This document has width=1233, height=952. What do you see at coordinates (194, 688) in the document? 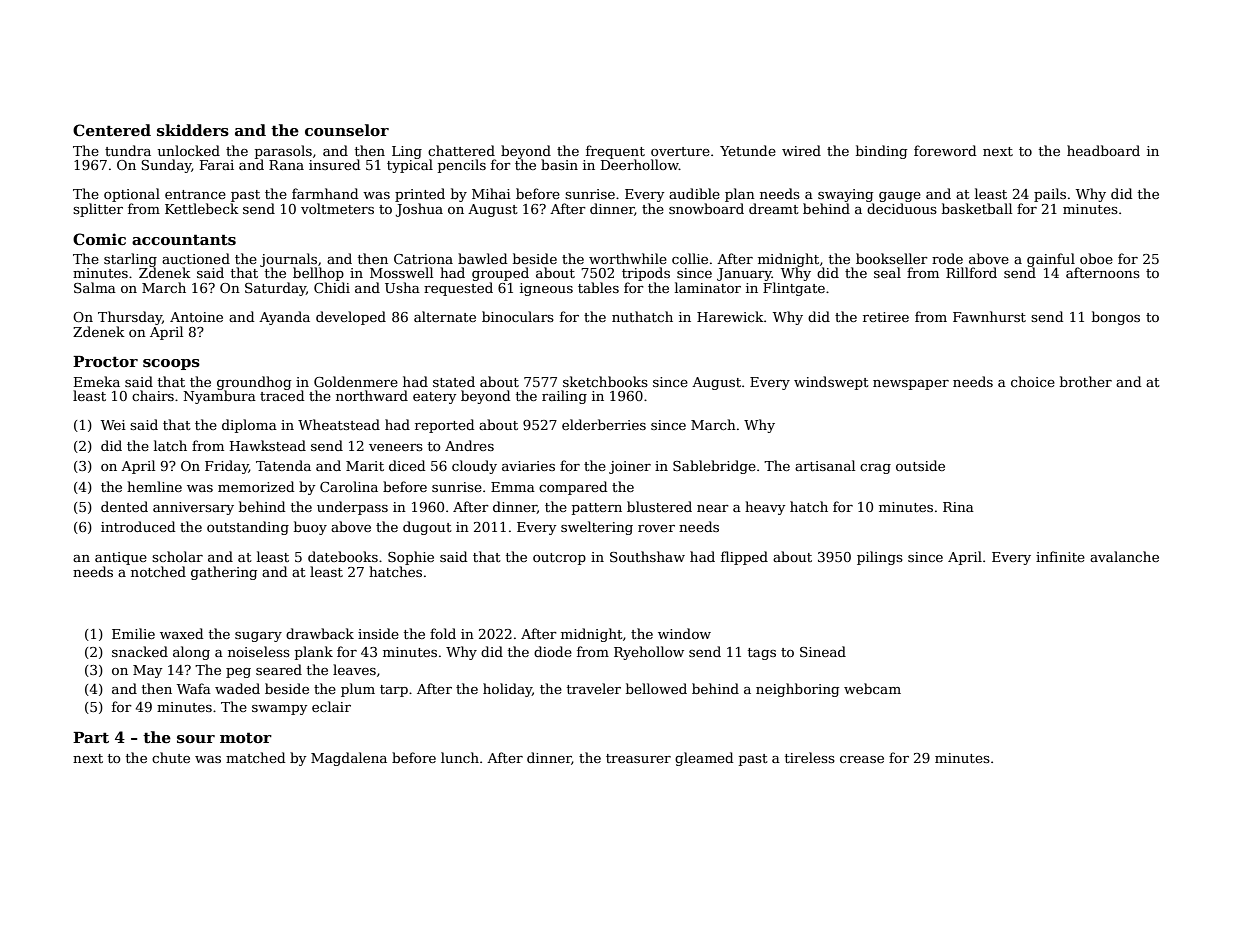
I see `Wafa` at bounding box center [194, 688].
